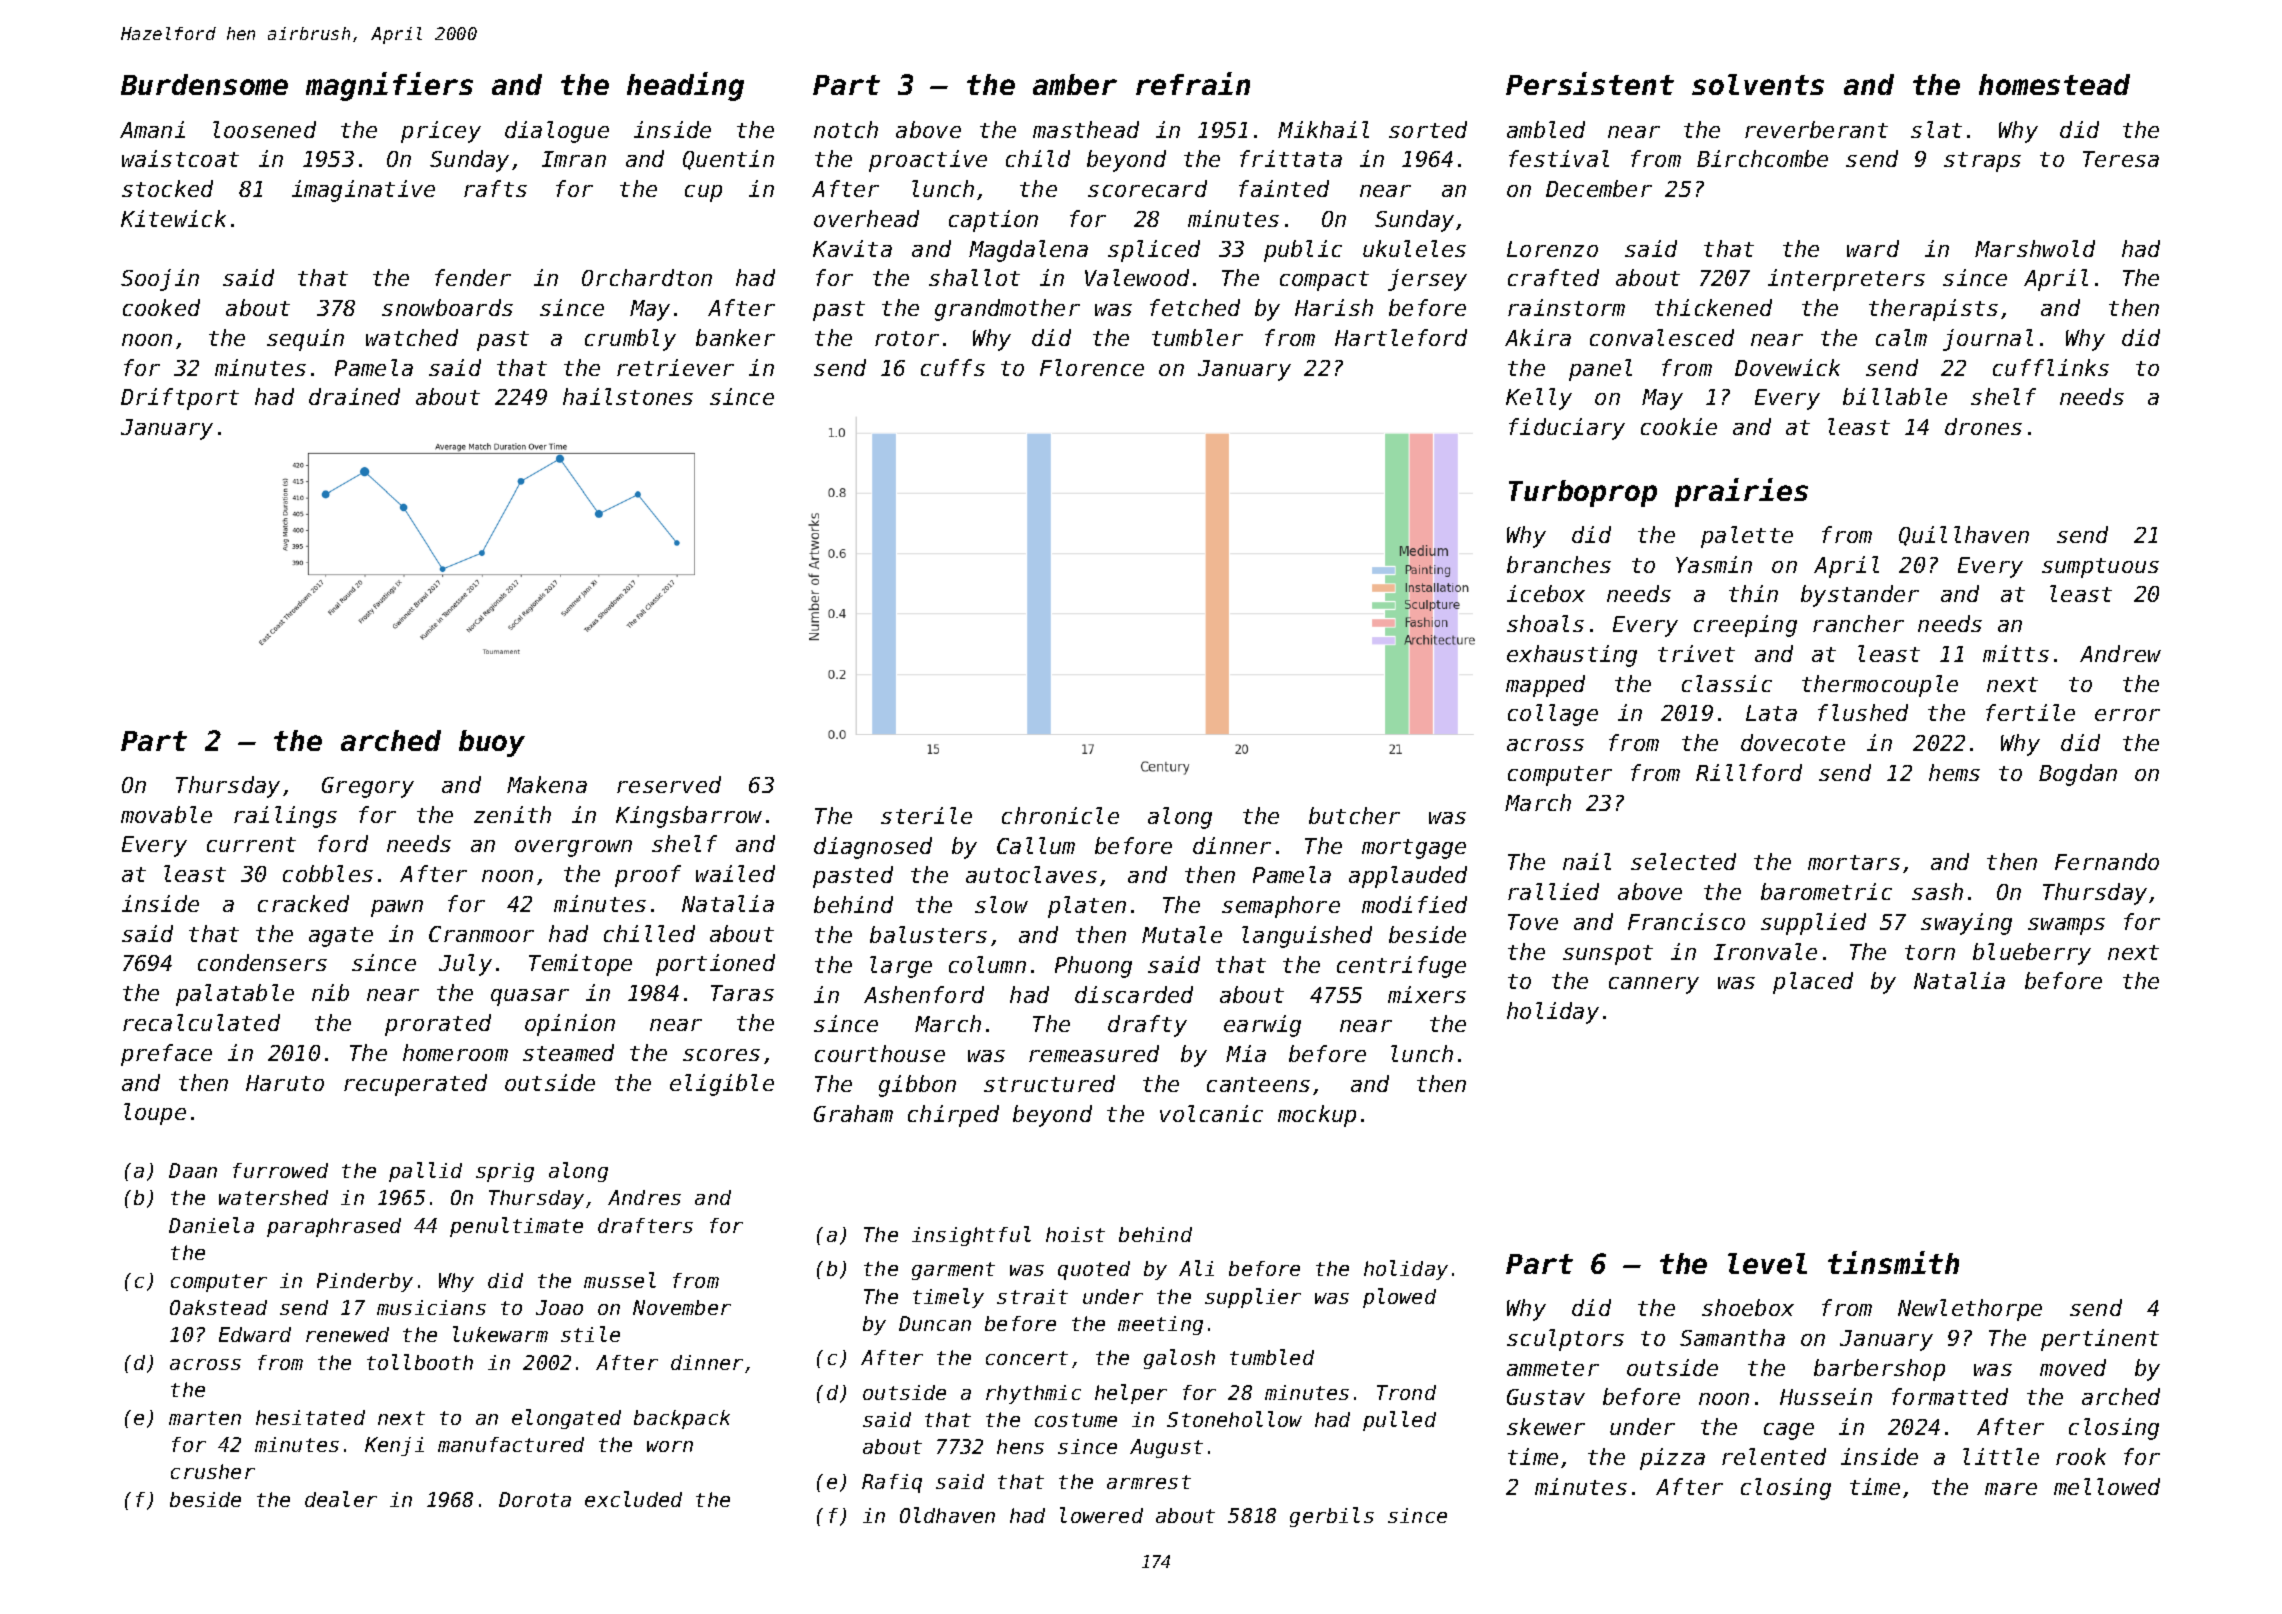  What do you see at coordinates (2051, 367) in the screenshot?
I see `cufflinks` at bounding box center [2051, 367].
